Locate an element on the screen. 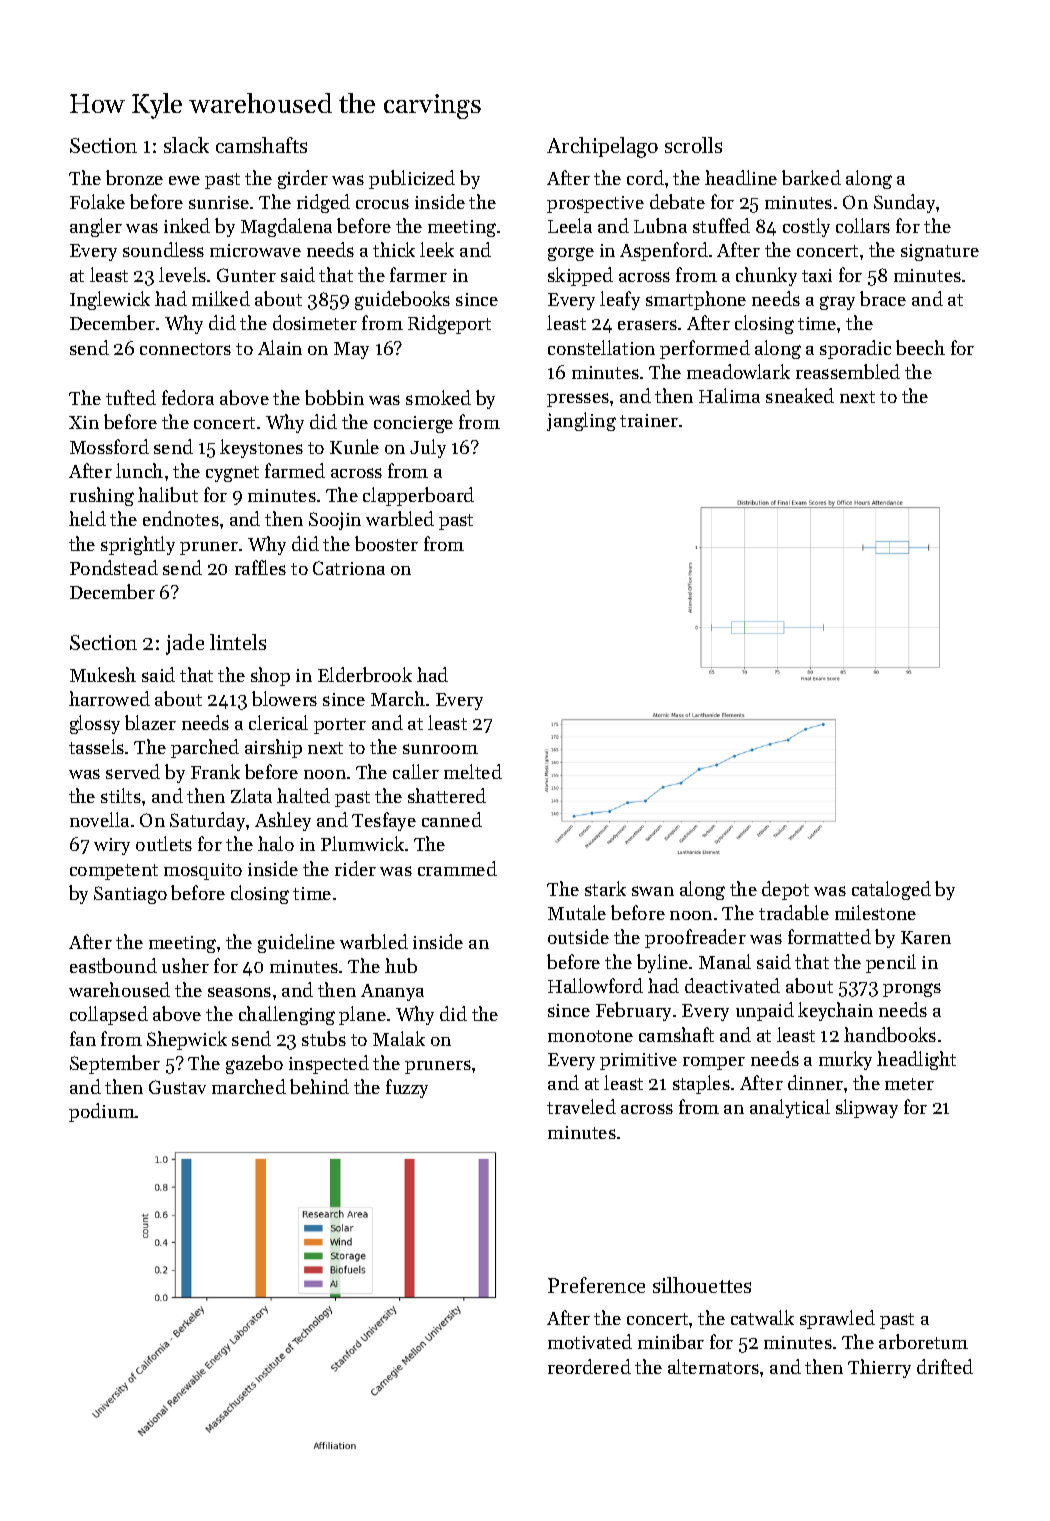 This screenshot has width=1050, height=1521. inked is located at coordinates (187, 225).
